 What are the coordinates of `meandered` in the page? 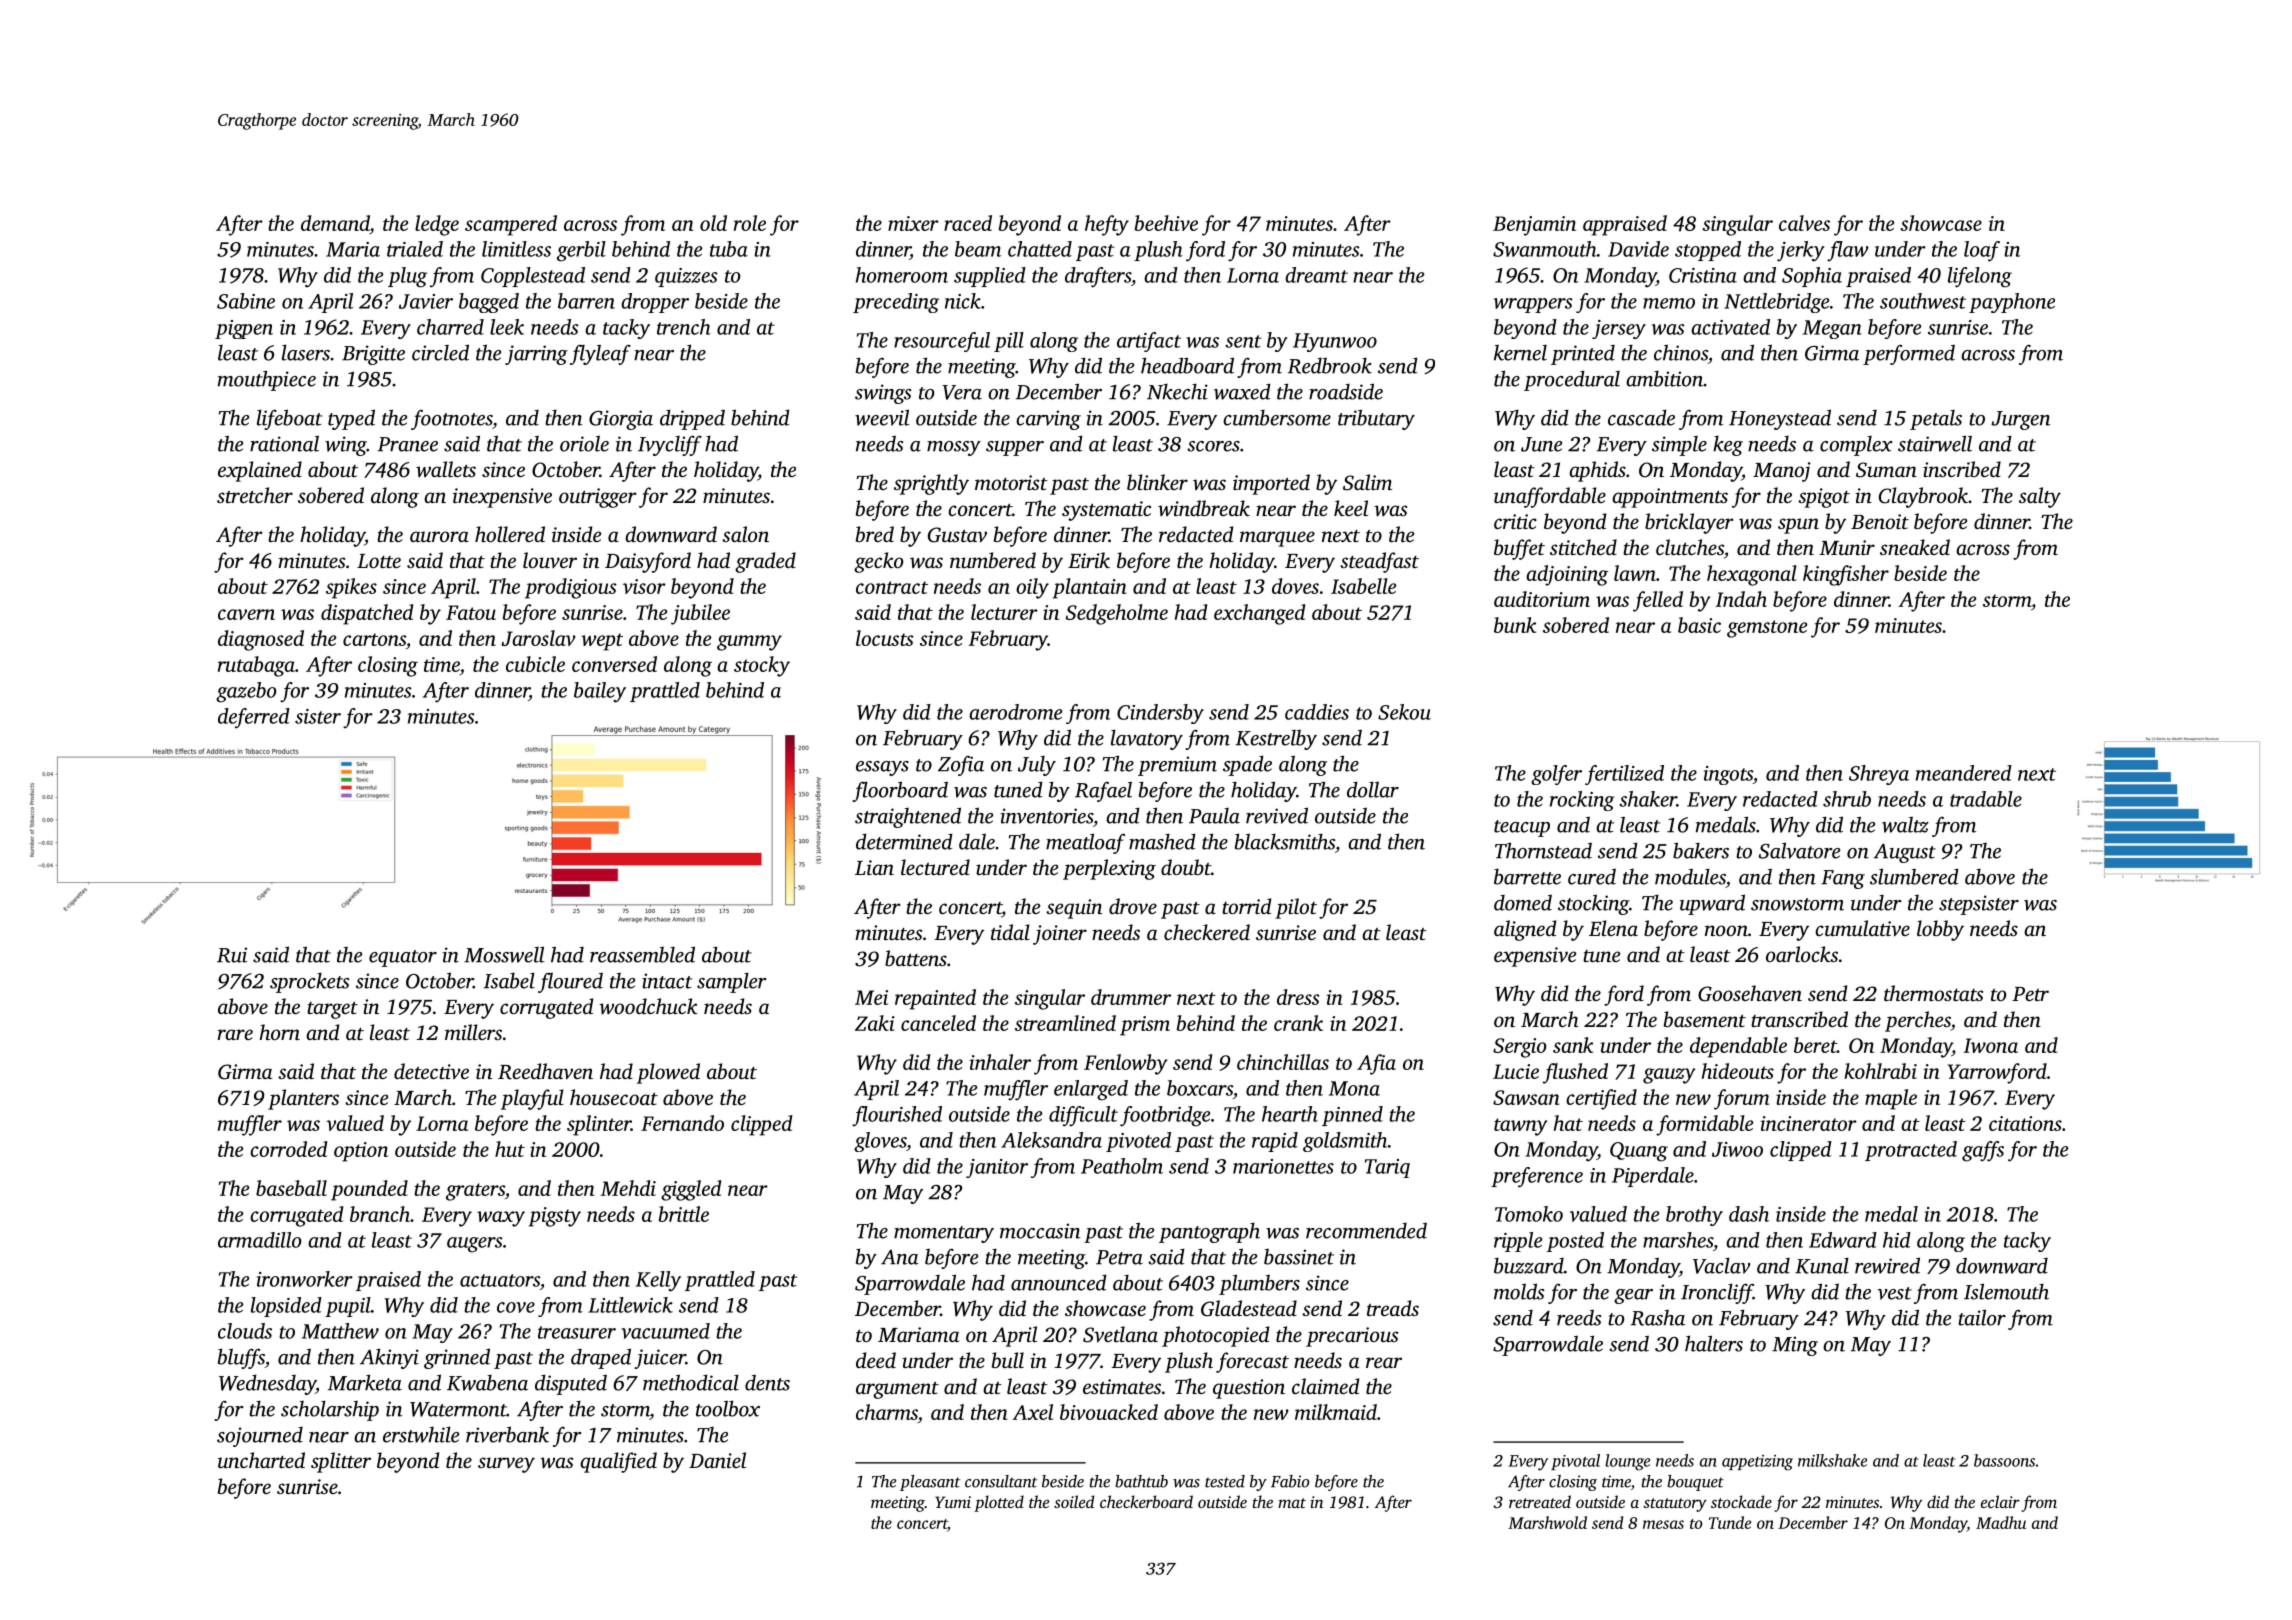 It's located at (1964, 773).
